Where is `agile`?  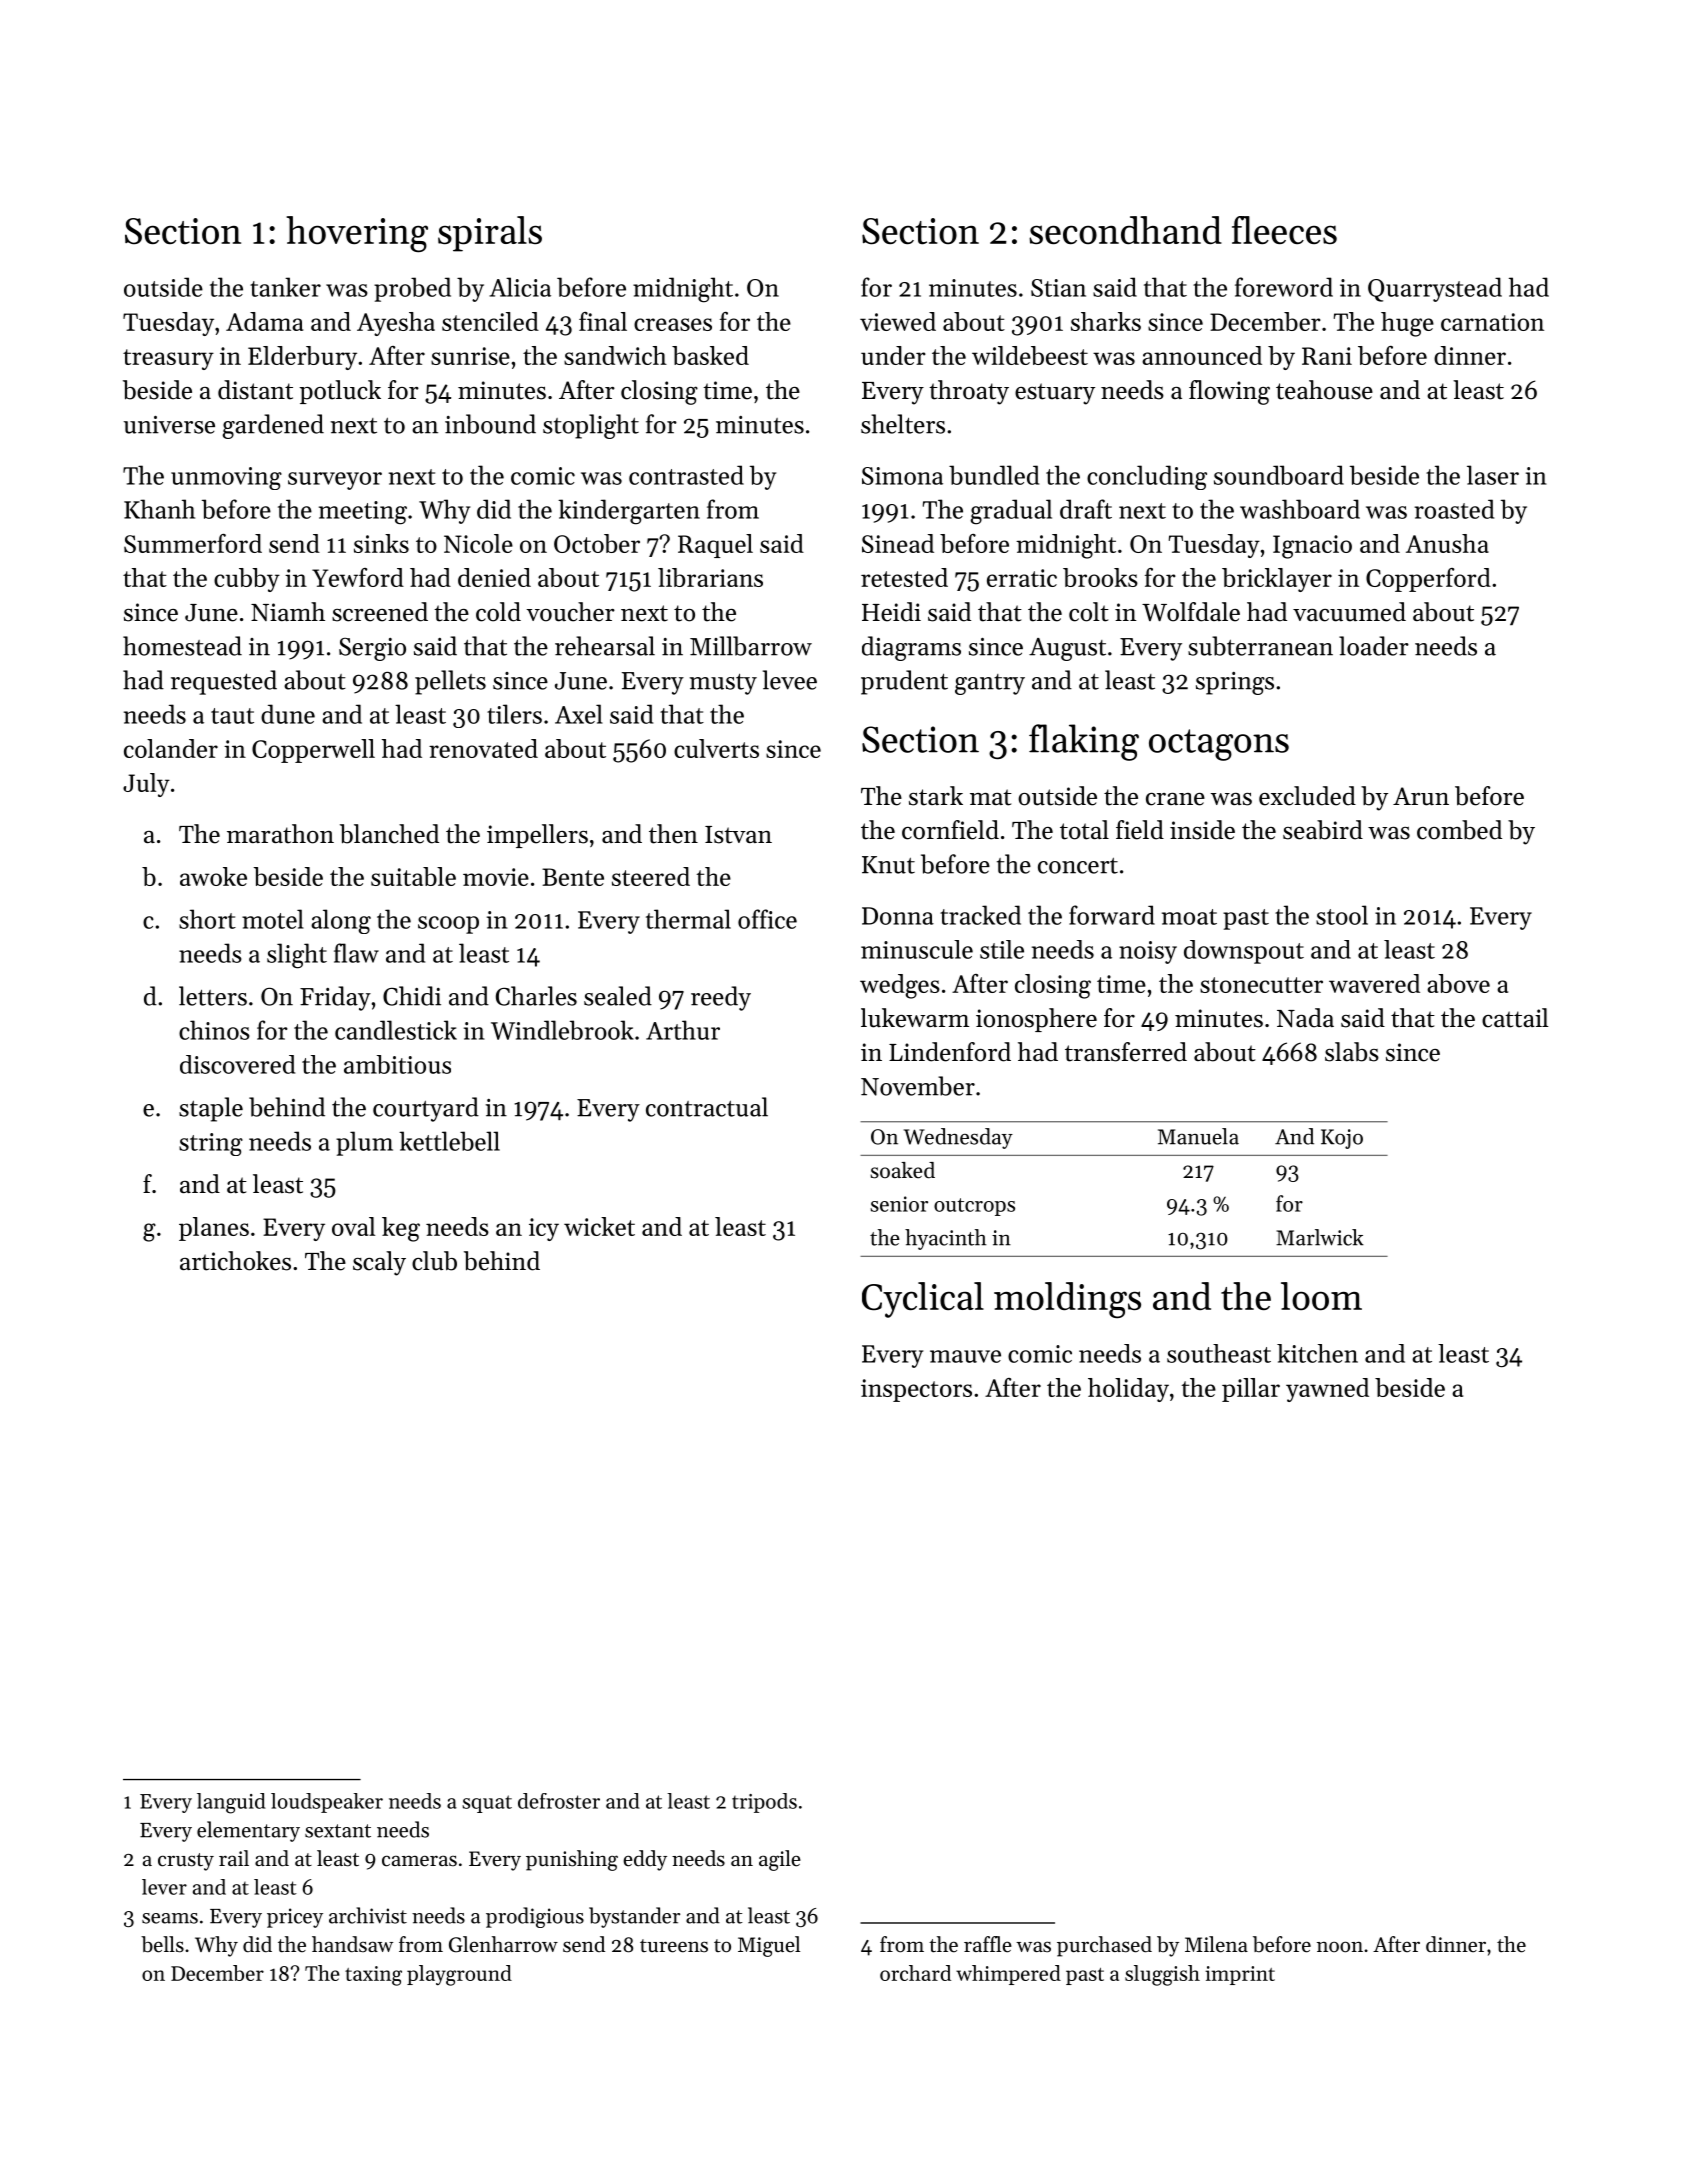
agile is located at coordinates (780, 1860).
